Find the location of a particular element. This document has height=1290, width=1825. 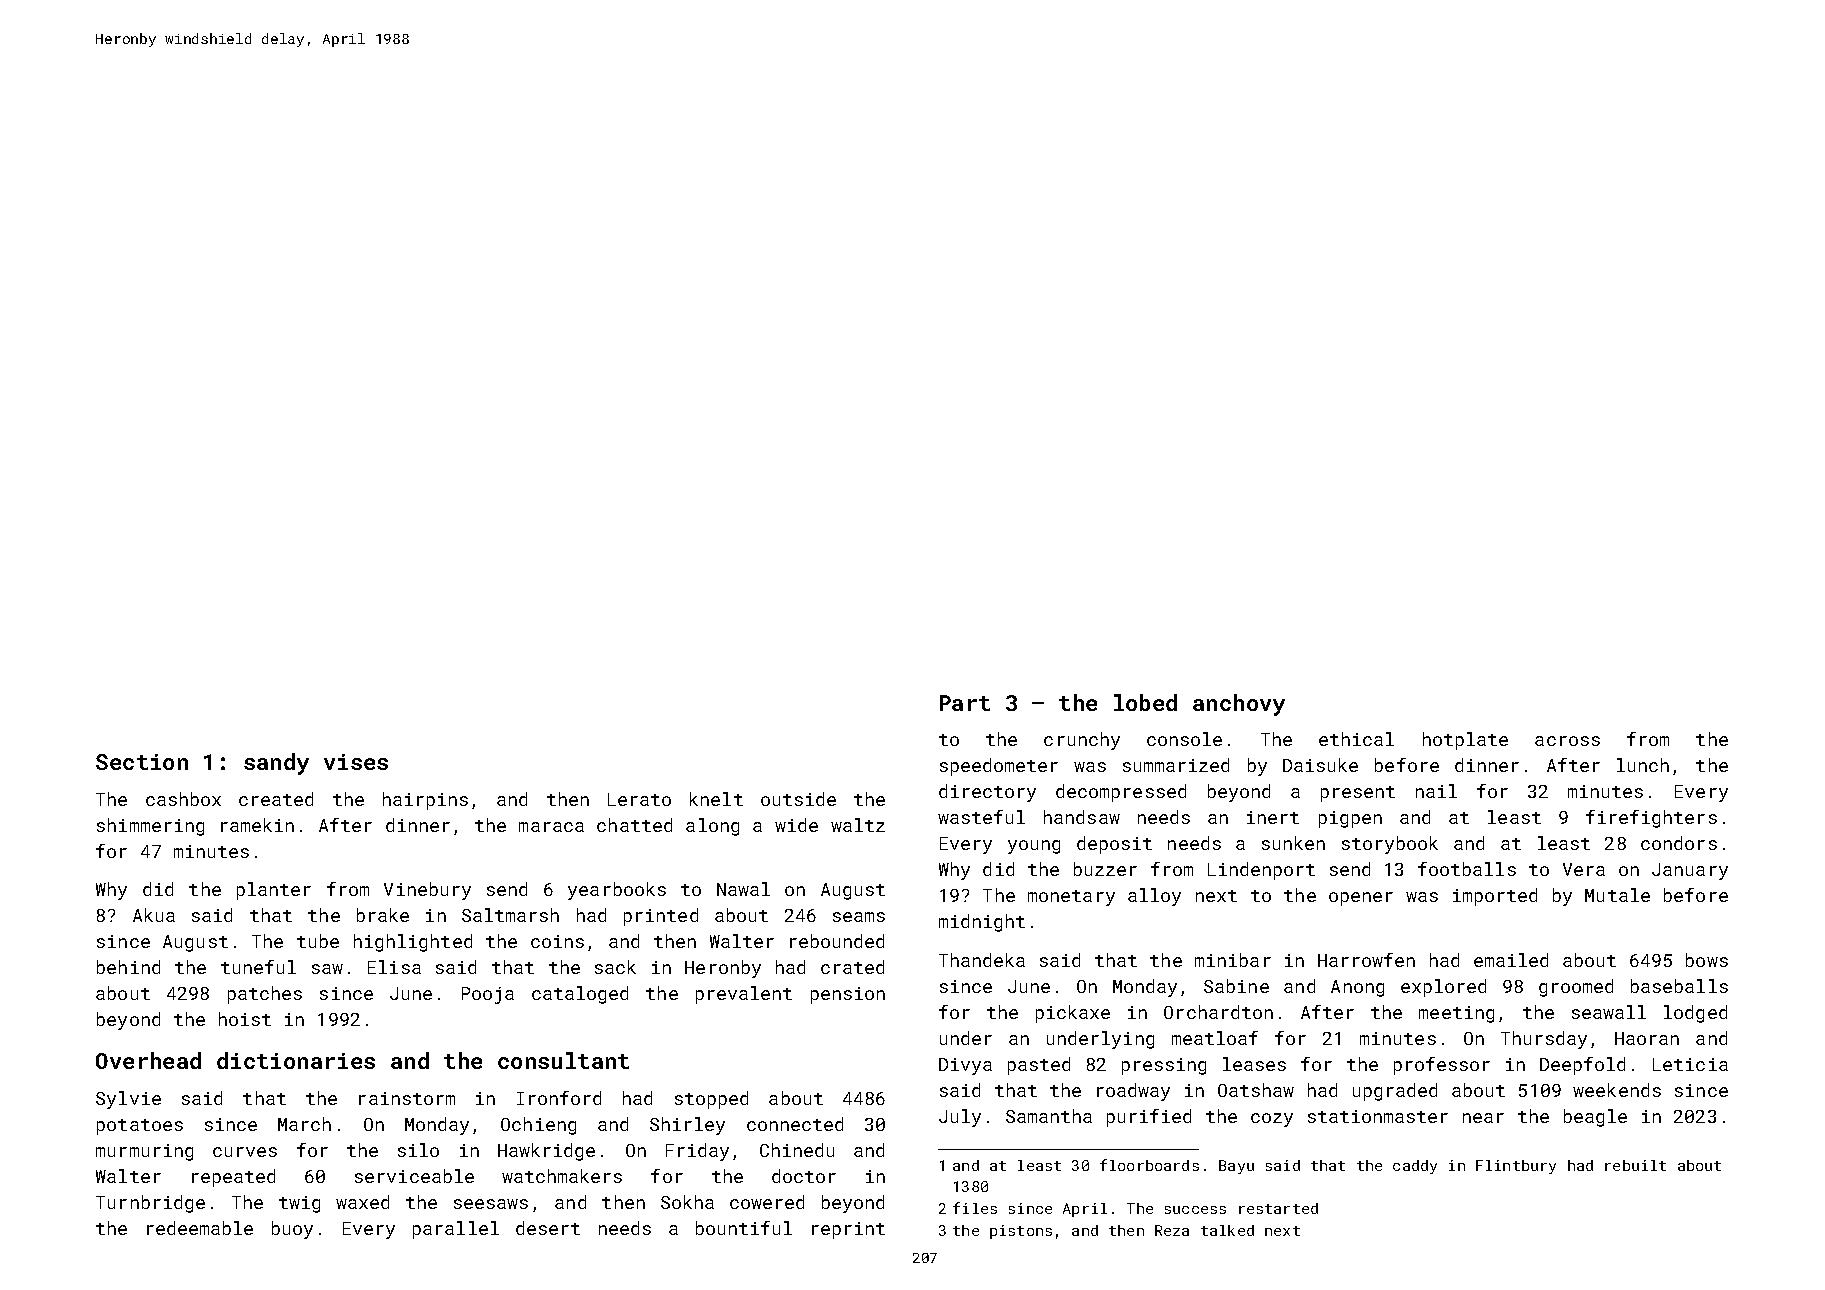

reprint is located at coordinates (848, 1230).
